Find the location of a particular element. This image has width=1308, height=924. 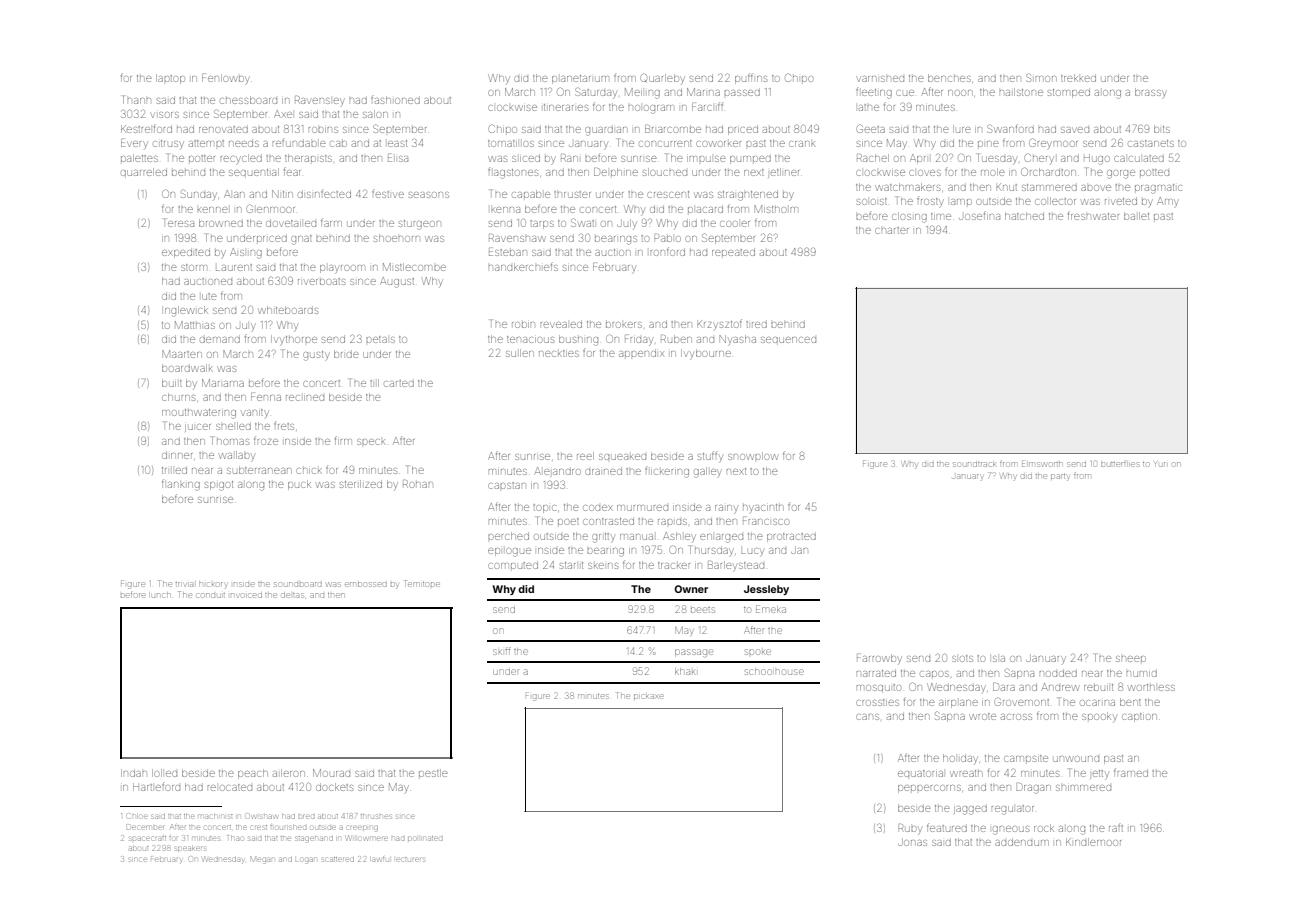

flanking is located at coordinates (181, 485).
